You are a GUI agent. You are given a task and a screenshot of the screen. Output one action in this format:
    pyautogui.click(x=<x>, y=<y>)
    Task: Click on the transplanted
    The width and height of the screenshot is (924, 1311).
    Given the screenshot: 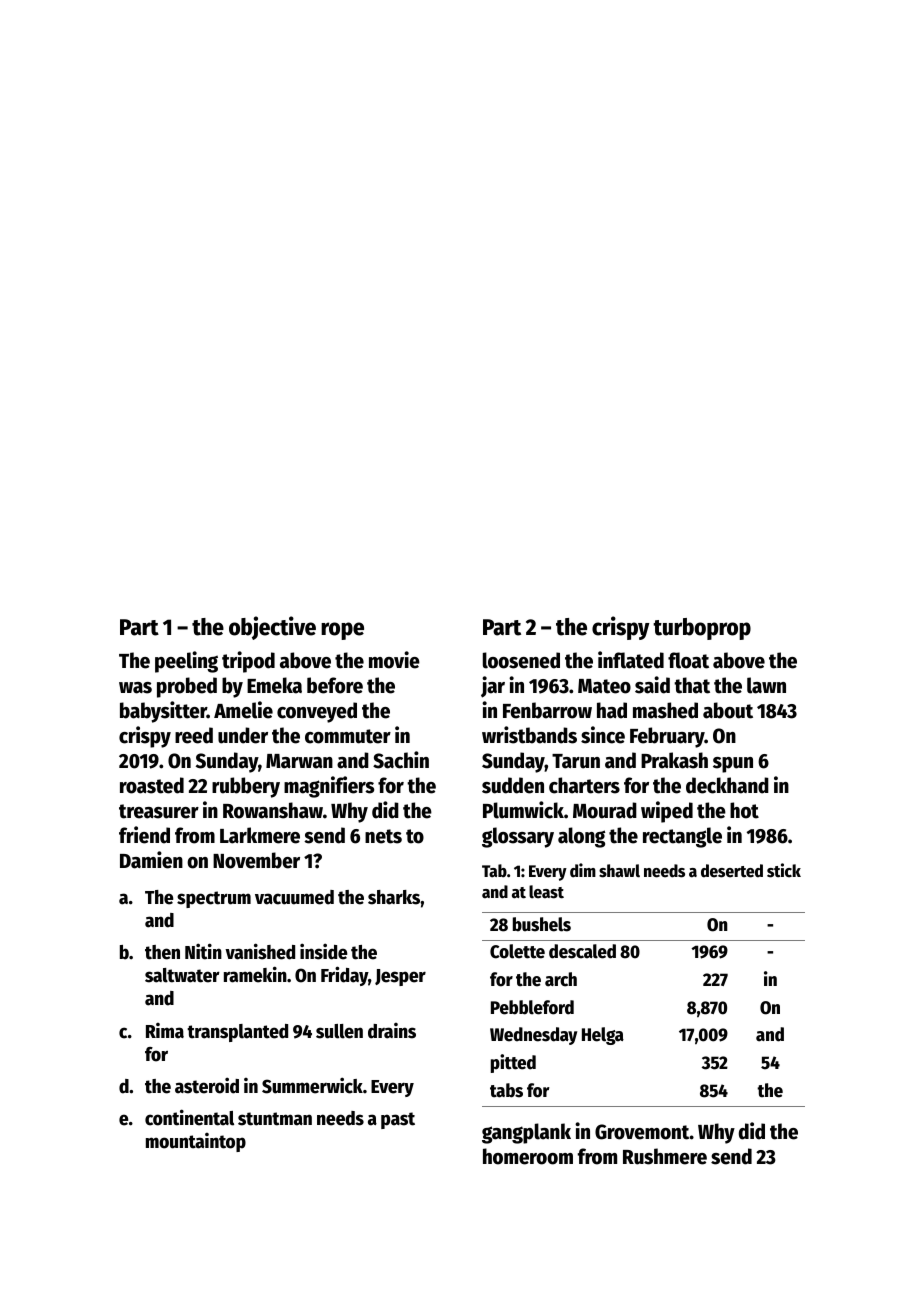 What is the action you would take?
    pyautogui.click(x=237, y=1033)
